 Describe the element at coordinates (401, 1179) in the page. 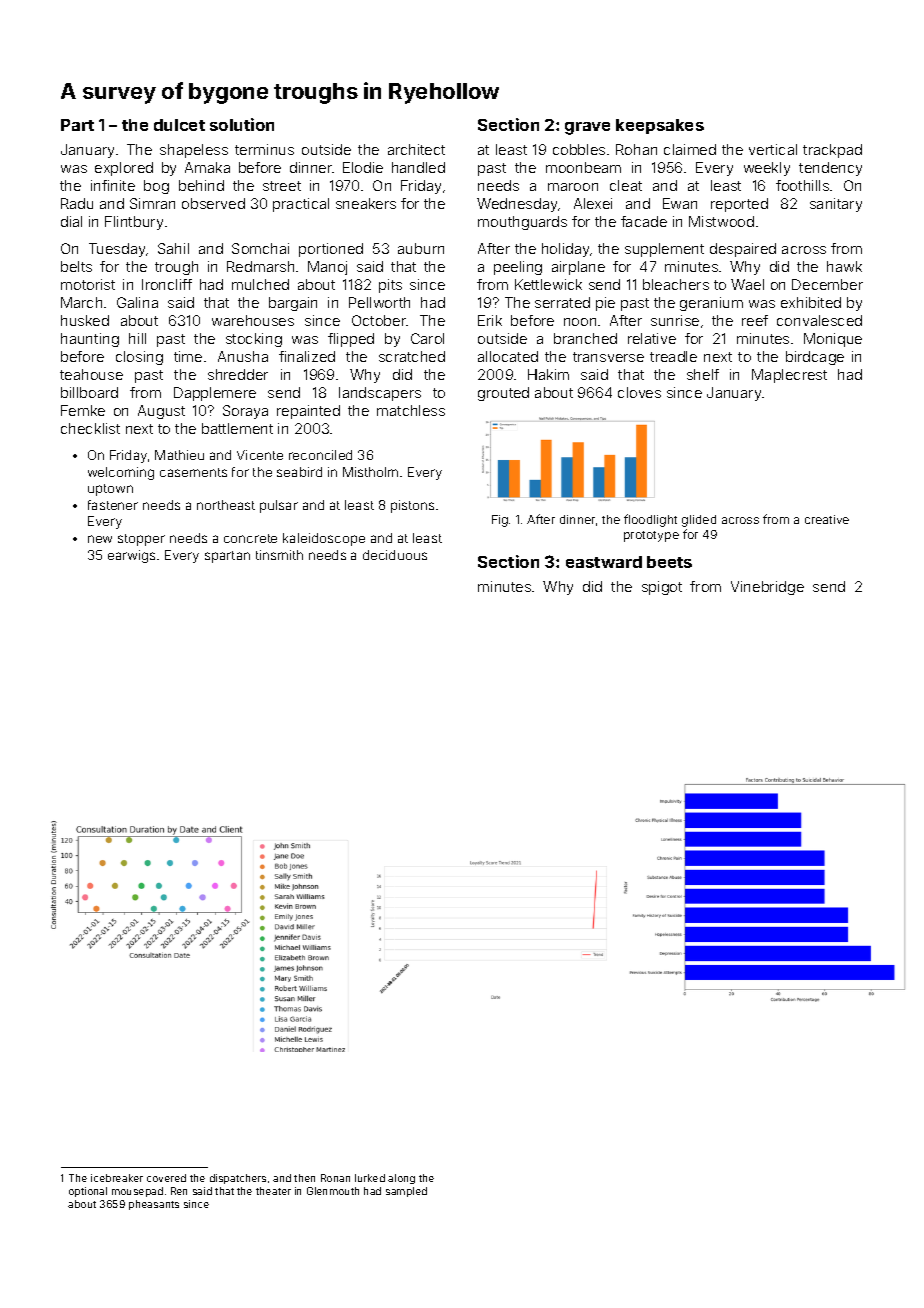

I see `along` at that location.
